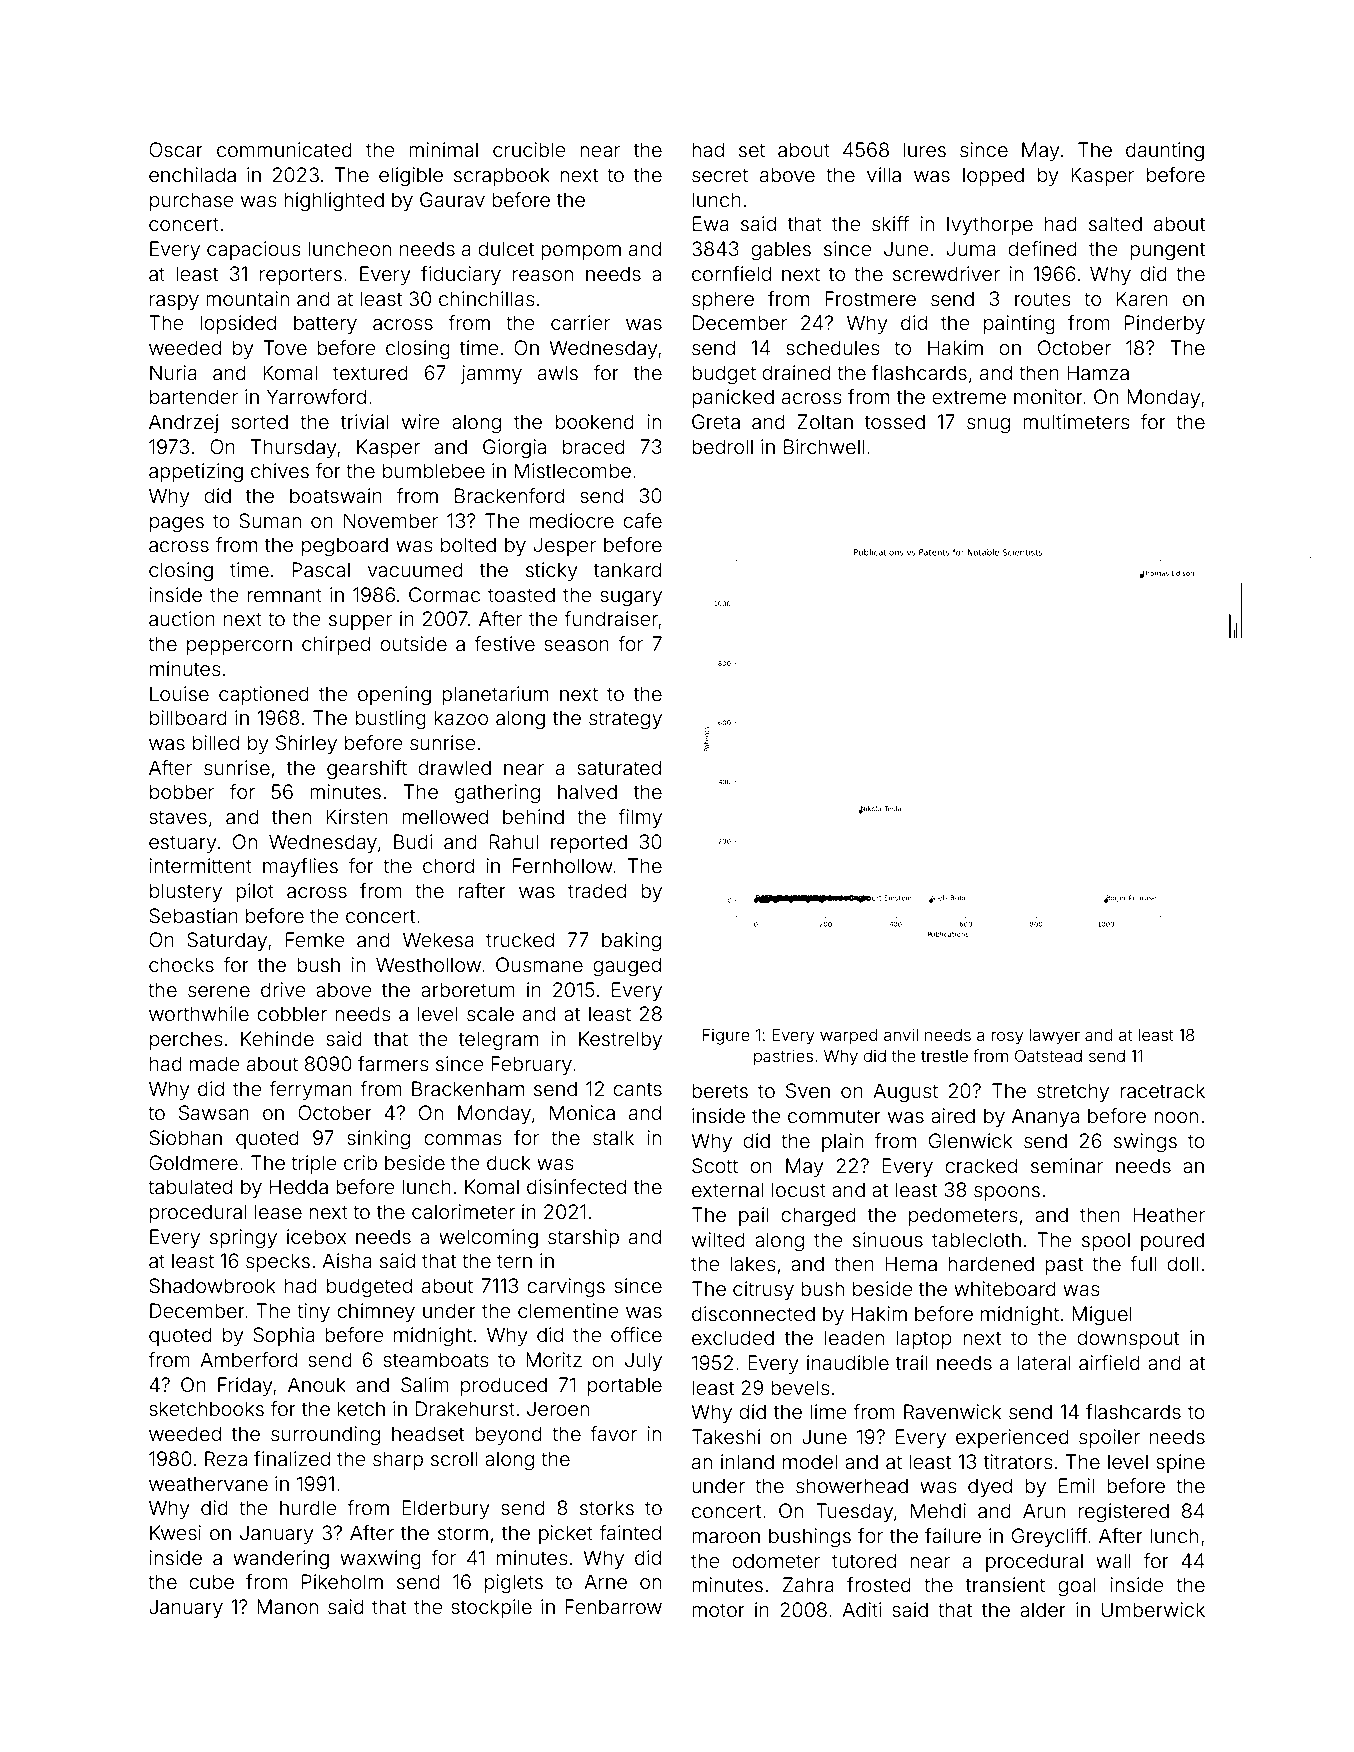  What do you see at coordinates (613, 1606) in the screenshot?
I see `Fenbarrow` at bounding box center [613, 1606].
